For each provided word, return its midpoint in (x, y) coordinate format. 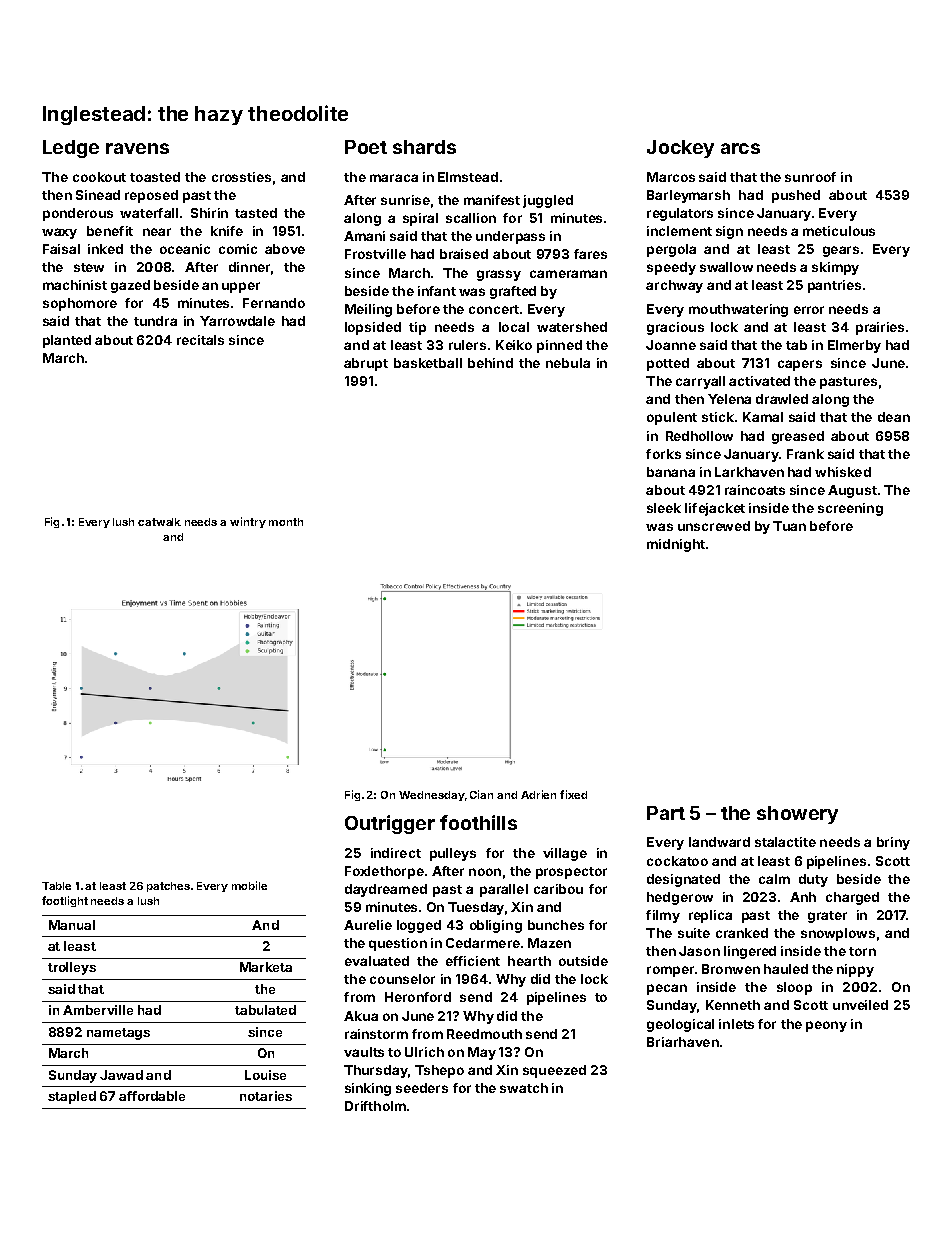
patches (168, 887)
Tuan (789, 526)
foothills (478, 822)
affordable (152, 1096)
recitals (200, 340)
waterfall (149, 213)
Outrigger (390, 824)
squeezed (554, 1071)
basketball (428, 363)
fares (590, 254)
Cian (481, 794)
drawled (782, 399)
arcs (740, 148)
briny (893, 843)
